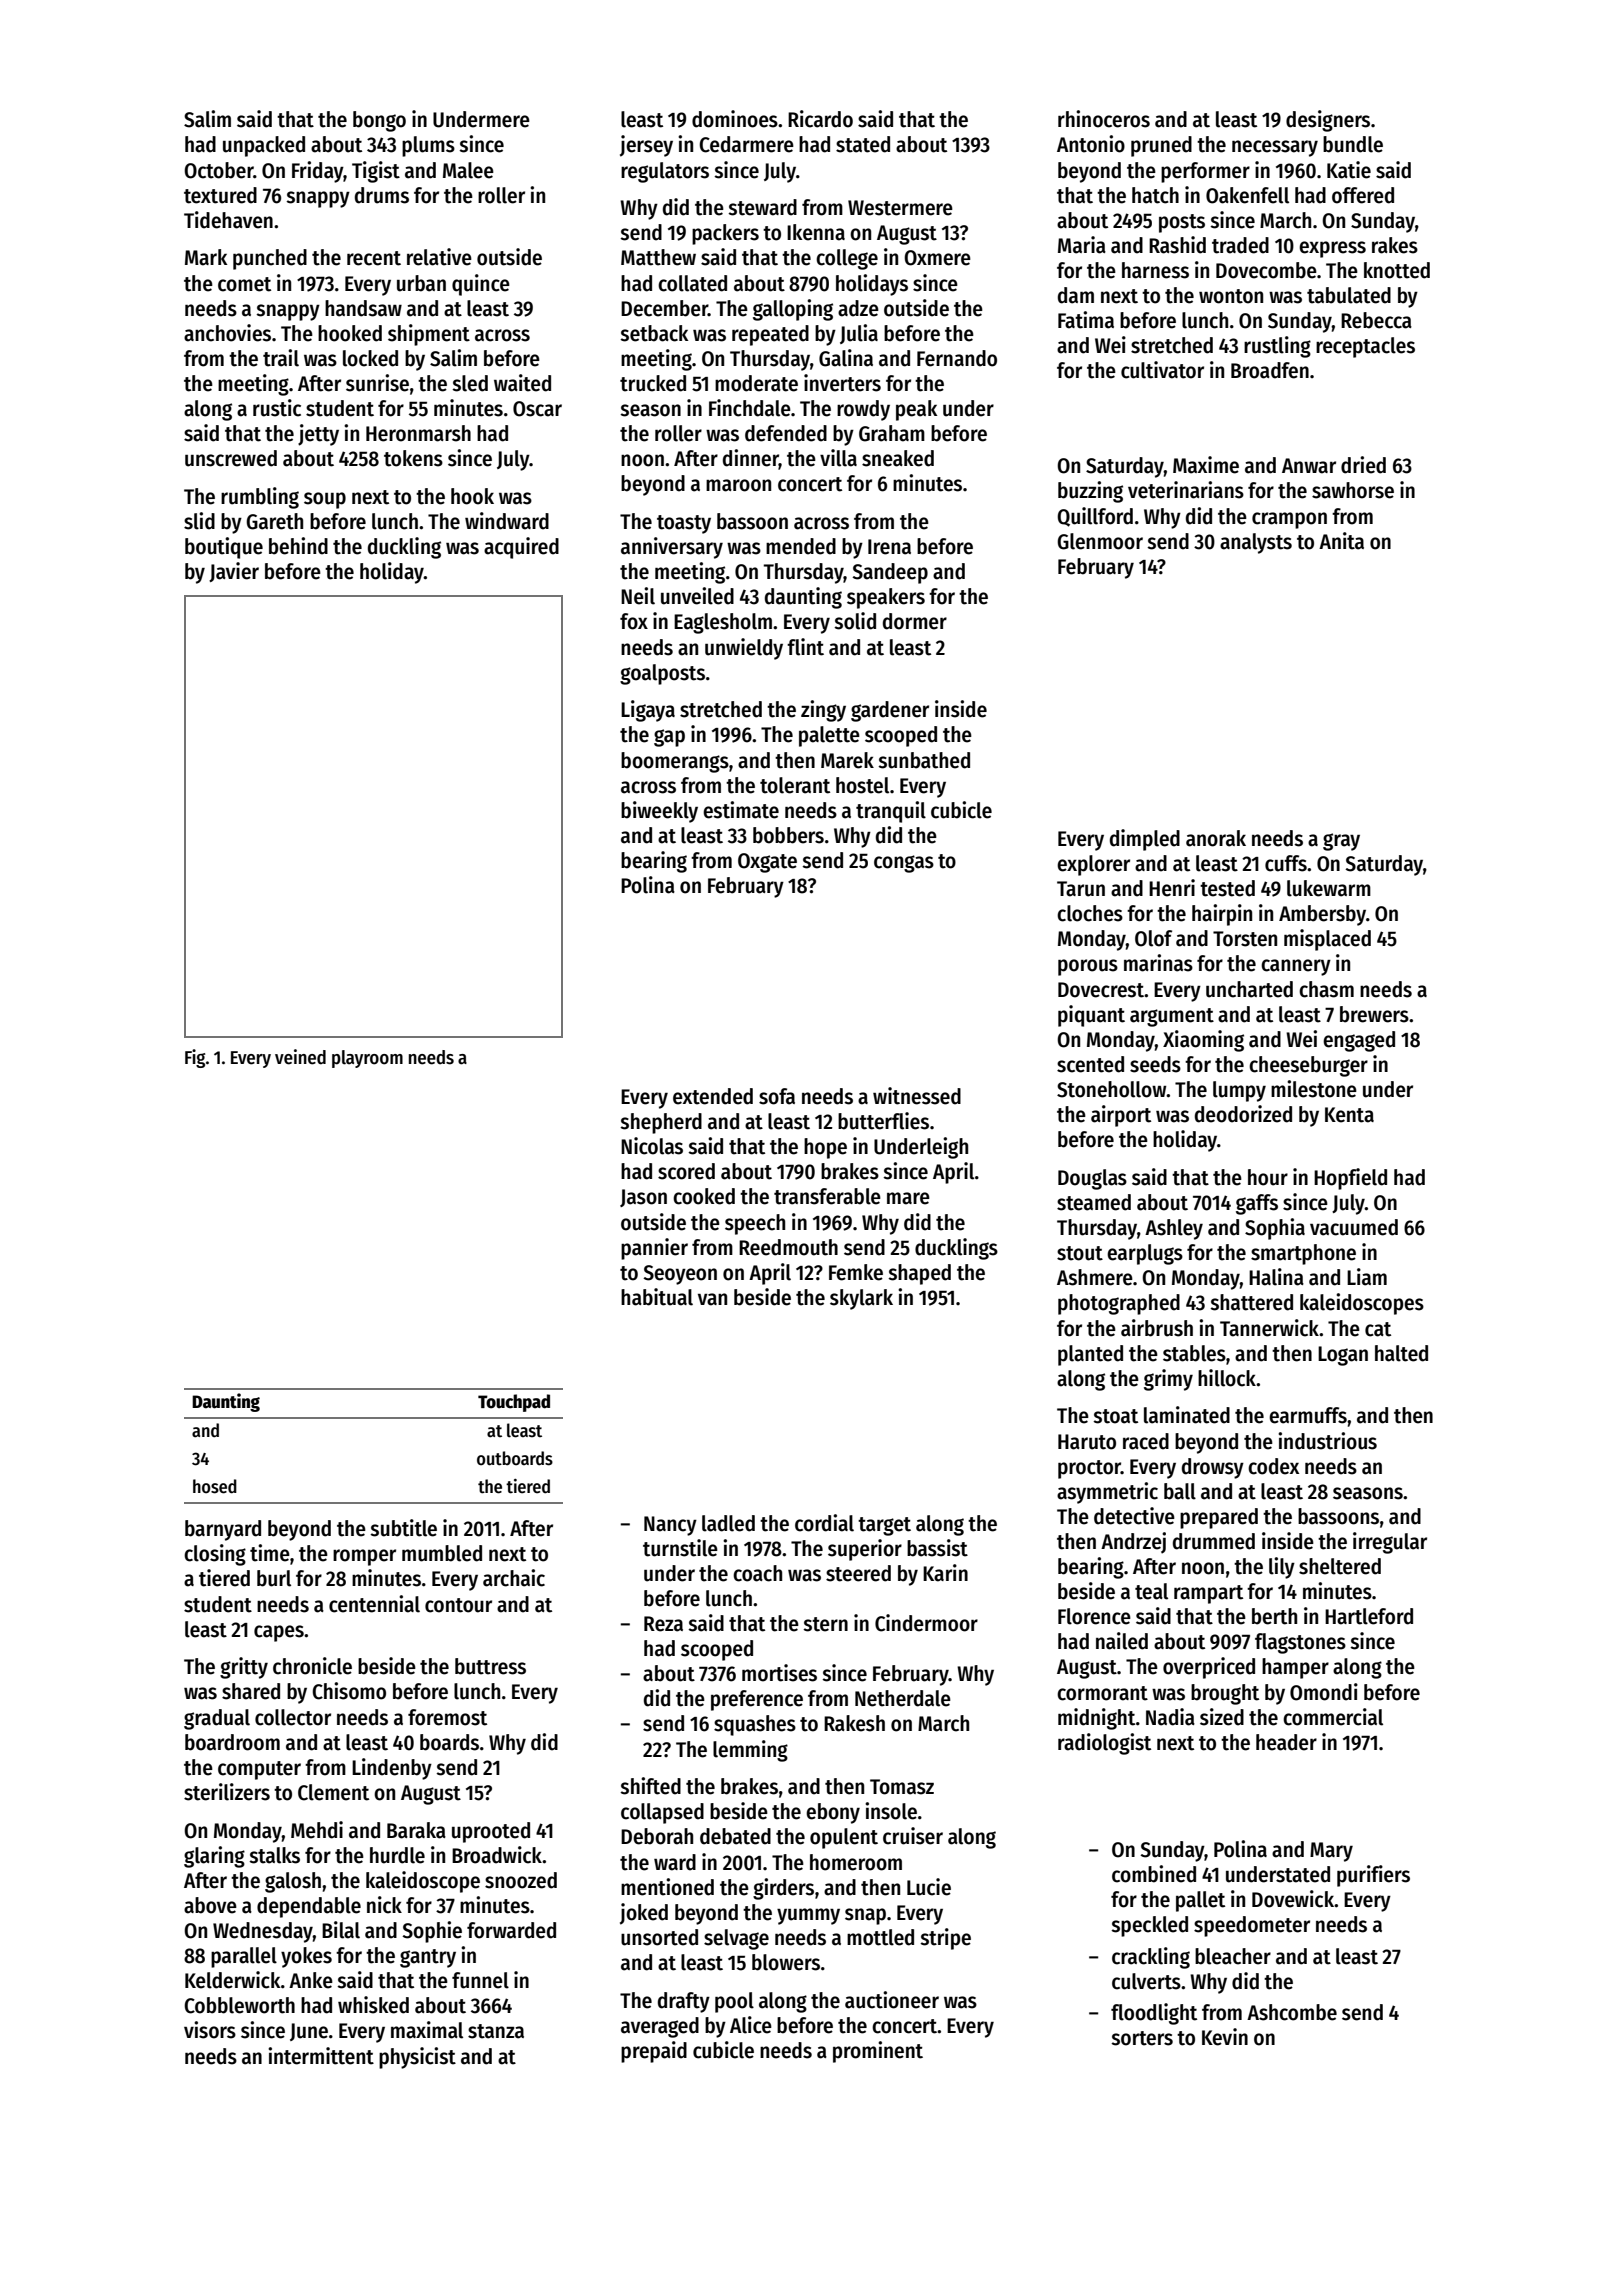 This page has height=2292, width=1620. I want to click on Fig, so click(195, 1058).
